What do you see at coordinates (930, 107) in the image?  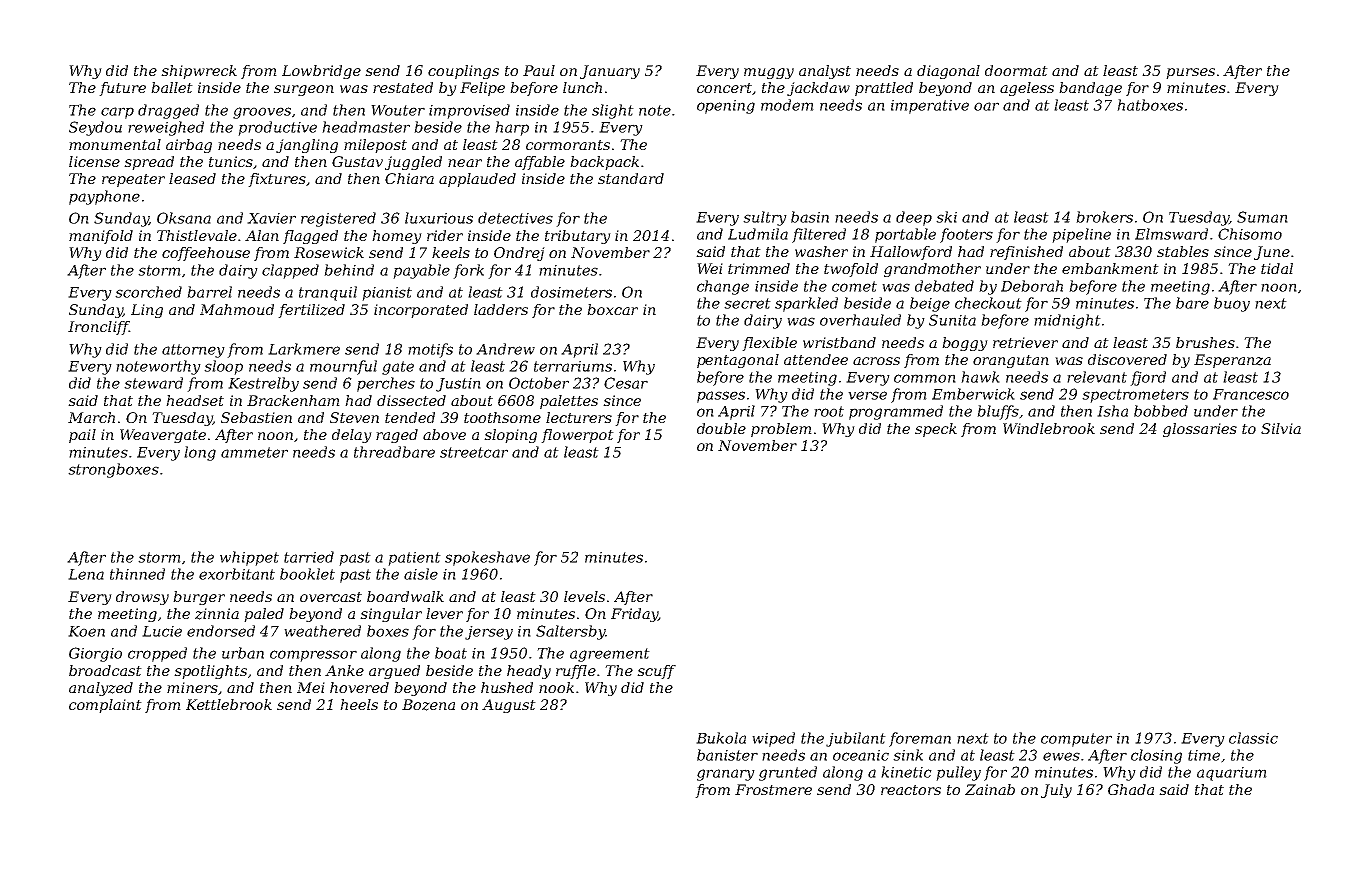 I see `imperative` at bounding box center [930, 107].
